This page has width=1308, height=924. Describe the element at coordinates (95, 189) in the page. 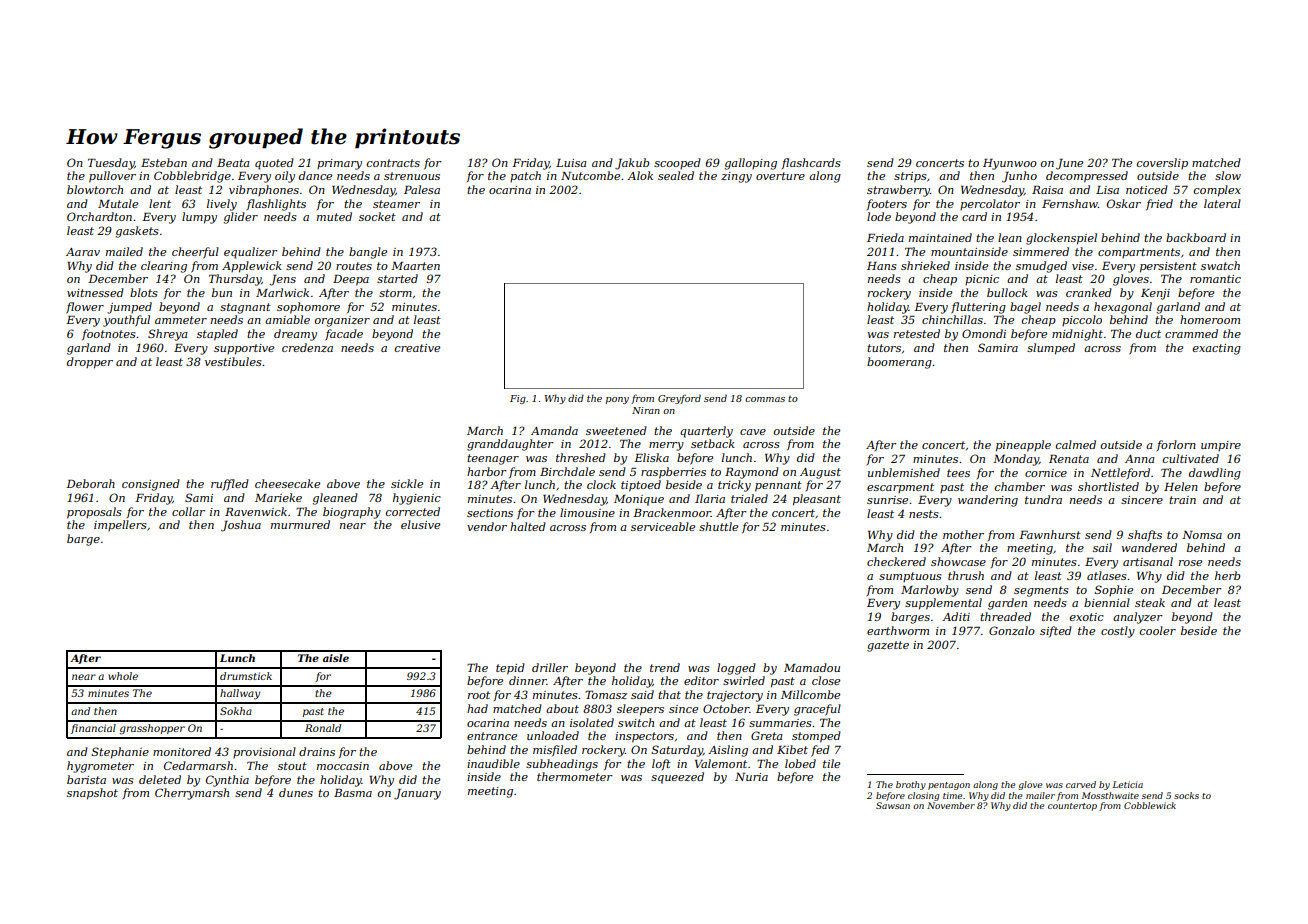

I see `blowtorch` at that location.
